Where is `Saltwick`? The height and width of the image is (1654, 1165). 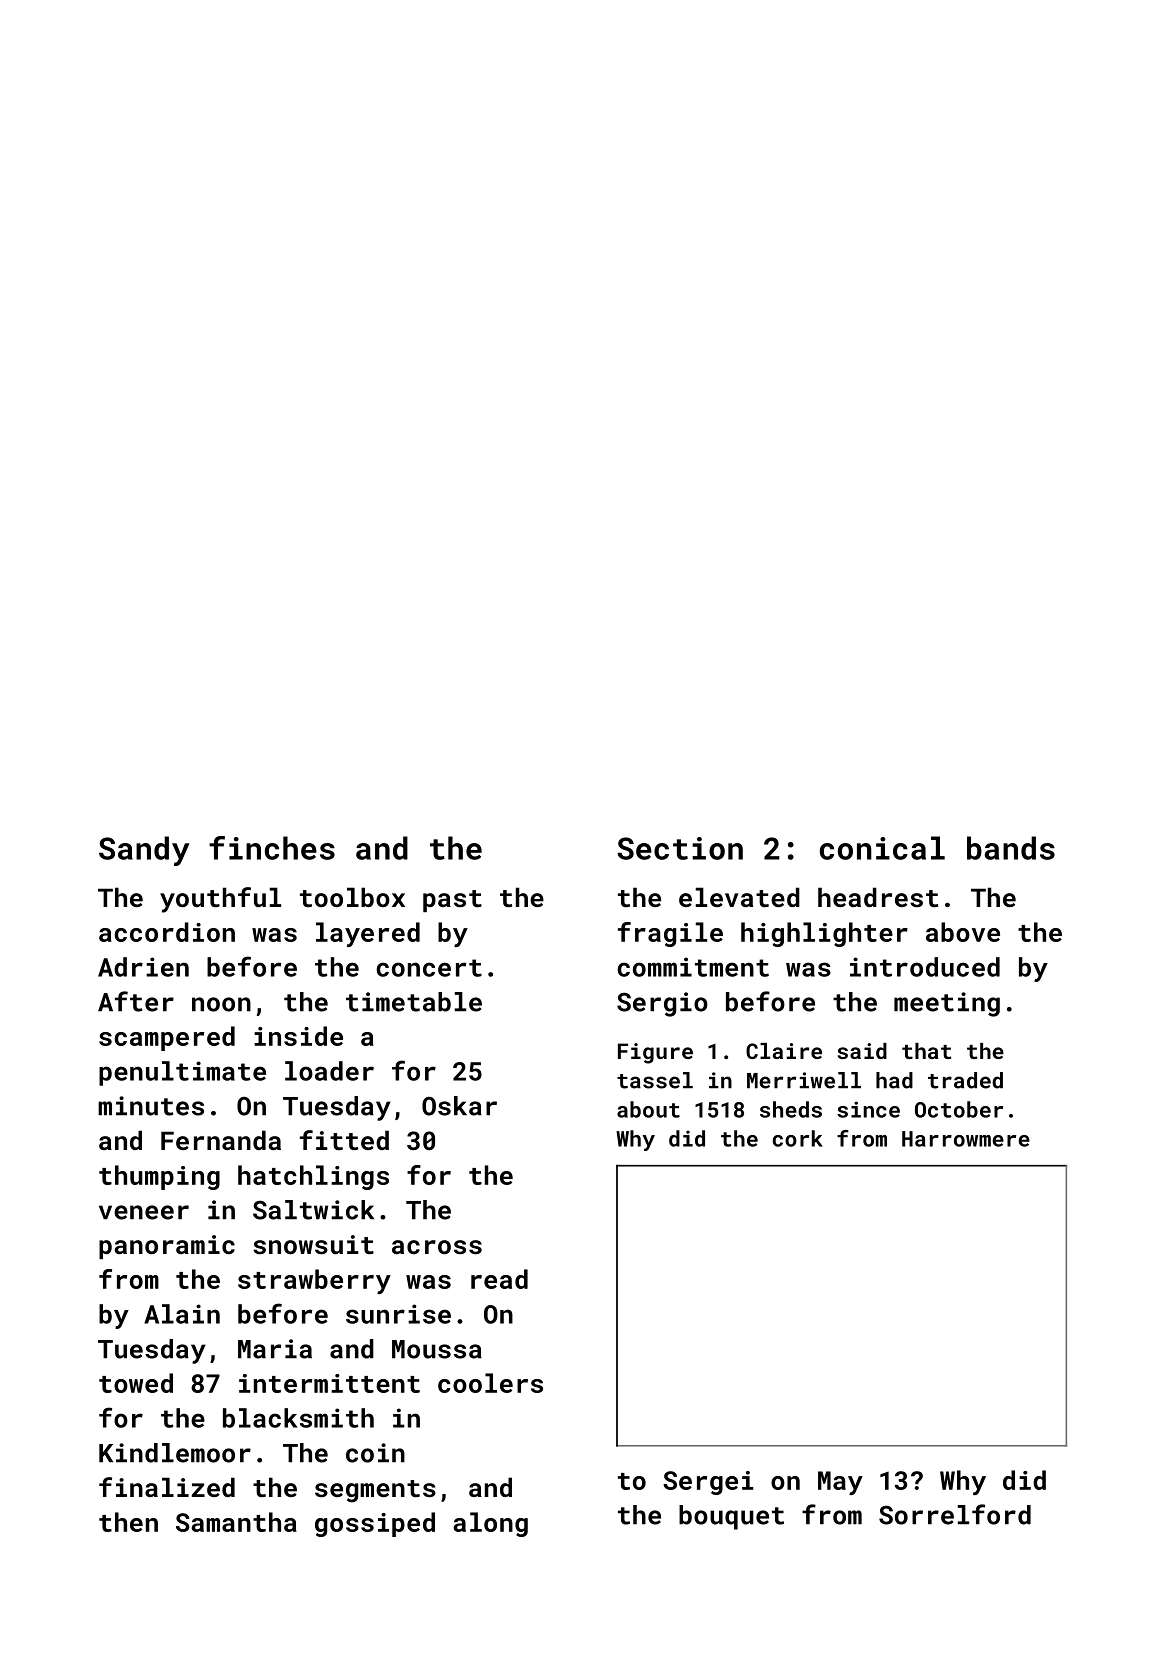
Saltwick is located at coordinates (313, 1210).
